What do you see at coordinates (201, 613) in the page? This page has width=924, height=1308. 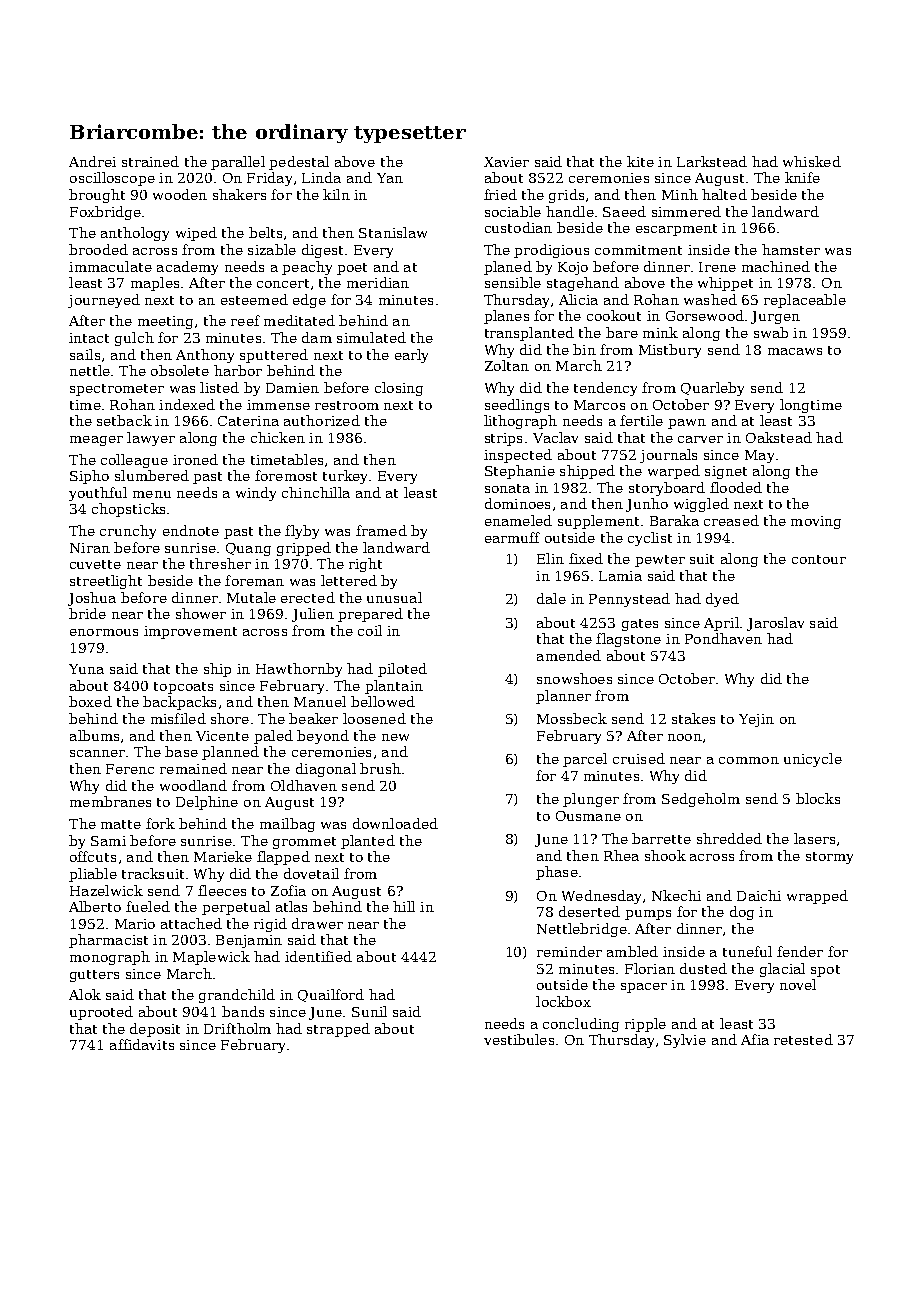 I see `shower` at bounding box center [201, 613].
